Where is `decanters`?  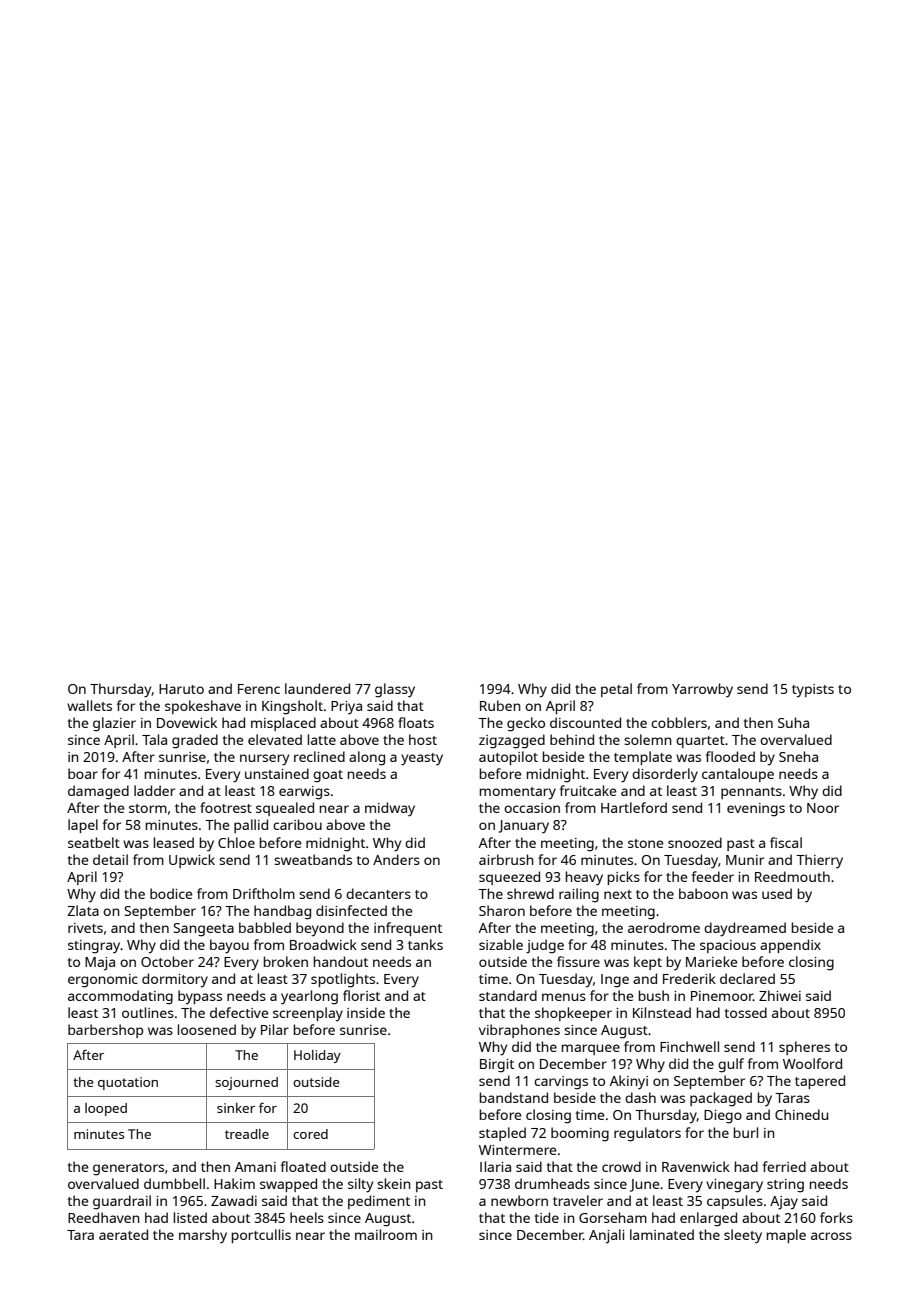
decanters is located at coordinates (378, 893).
